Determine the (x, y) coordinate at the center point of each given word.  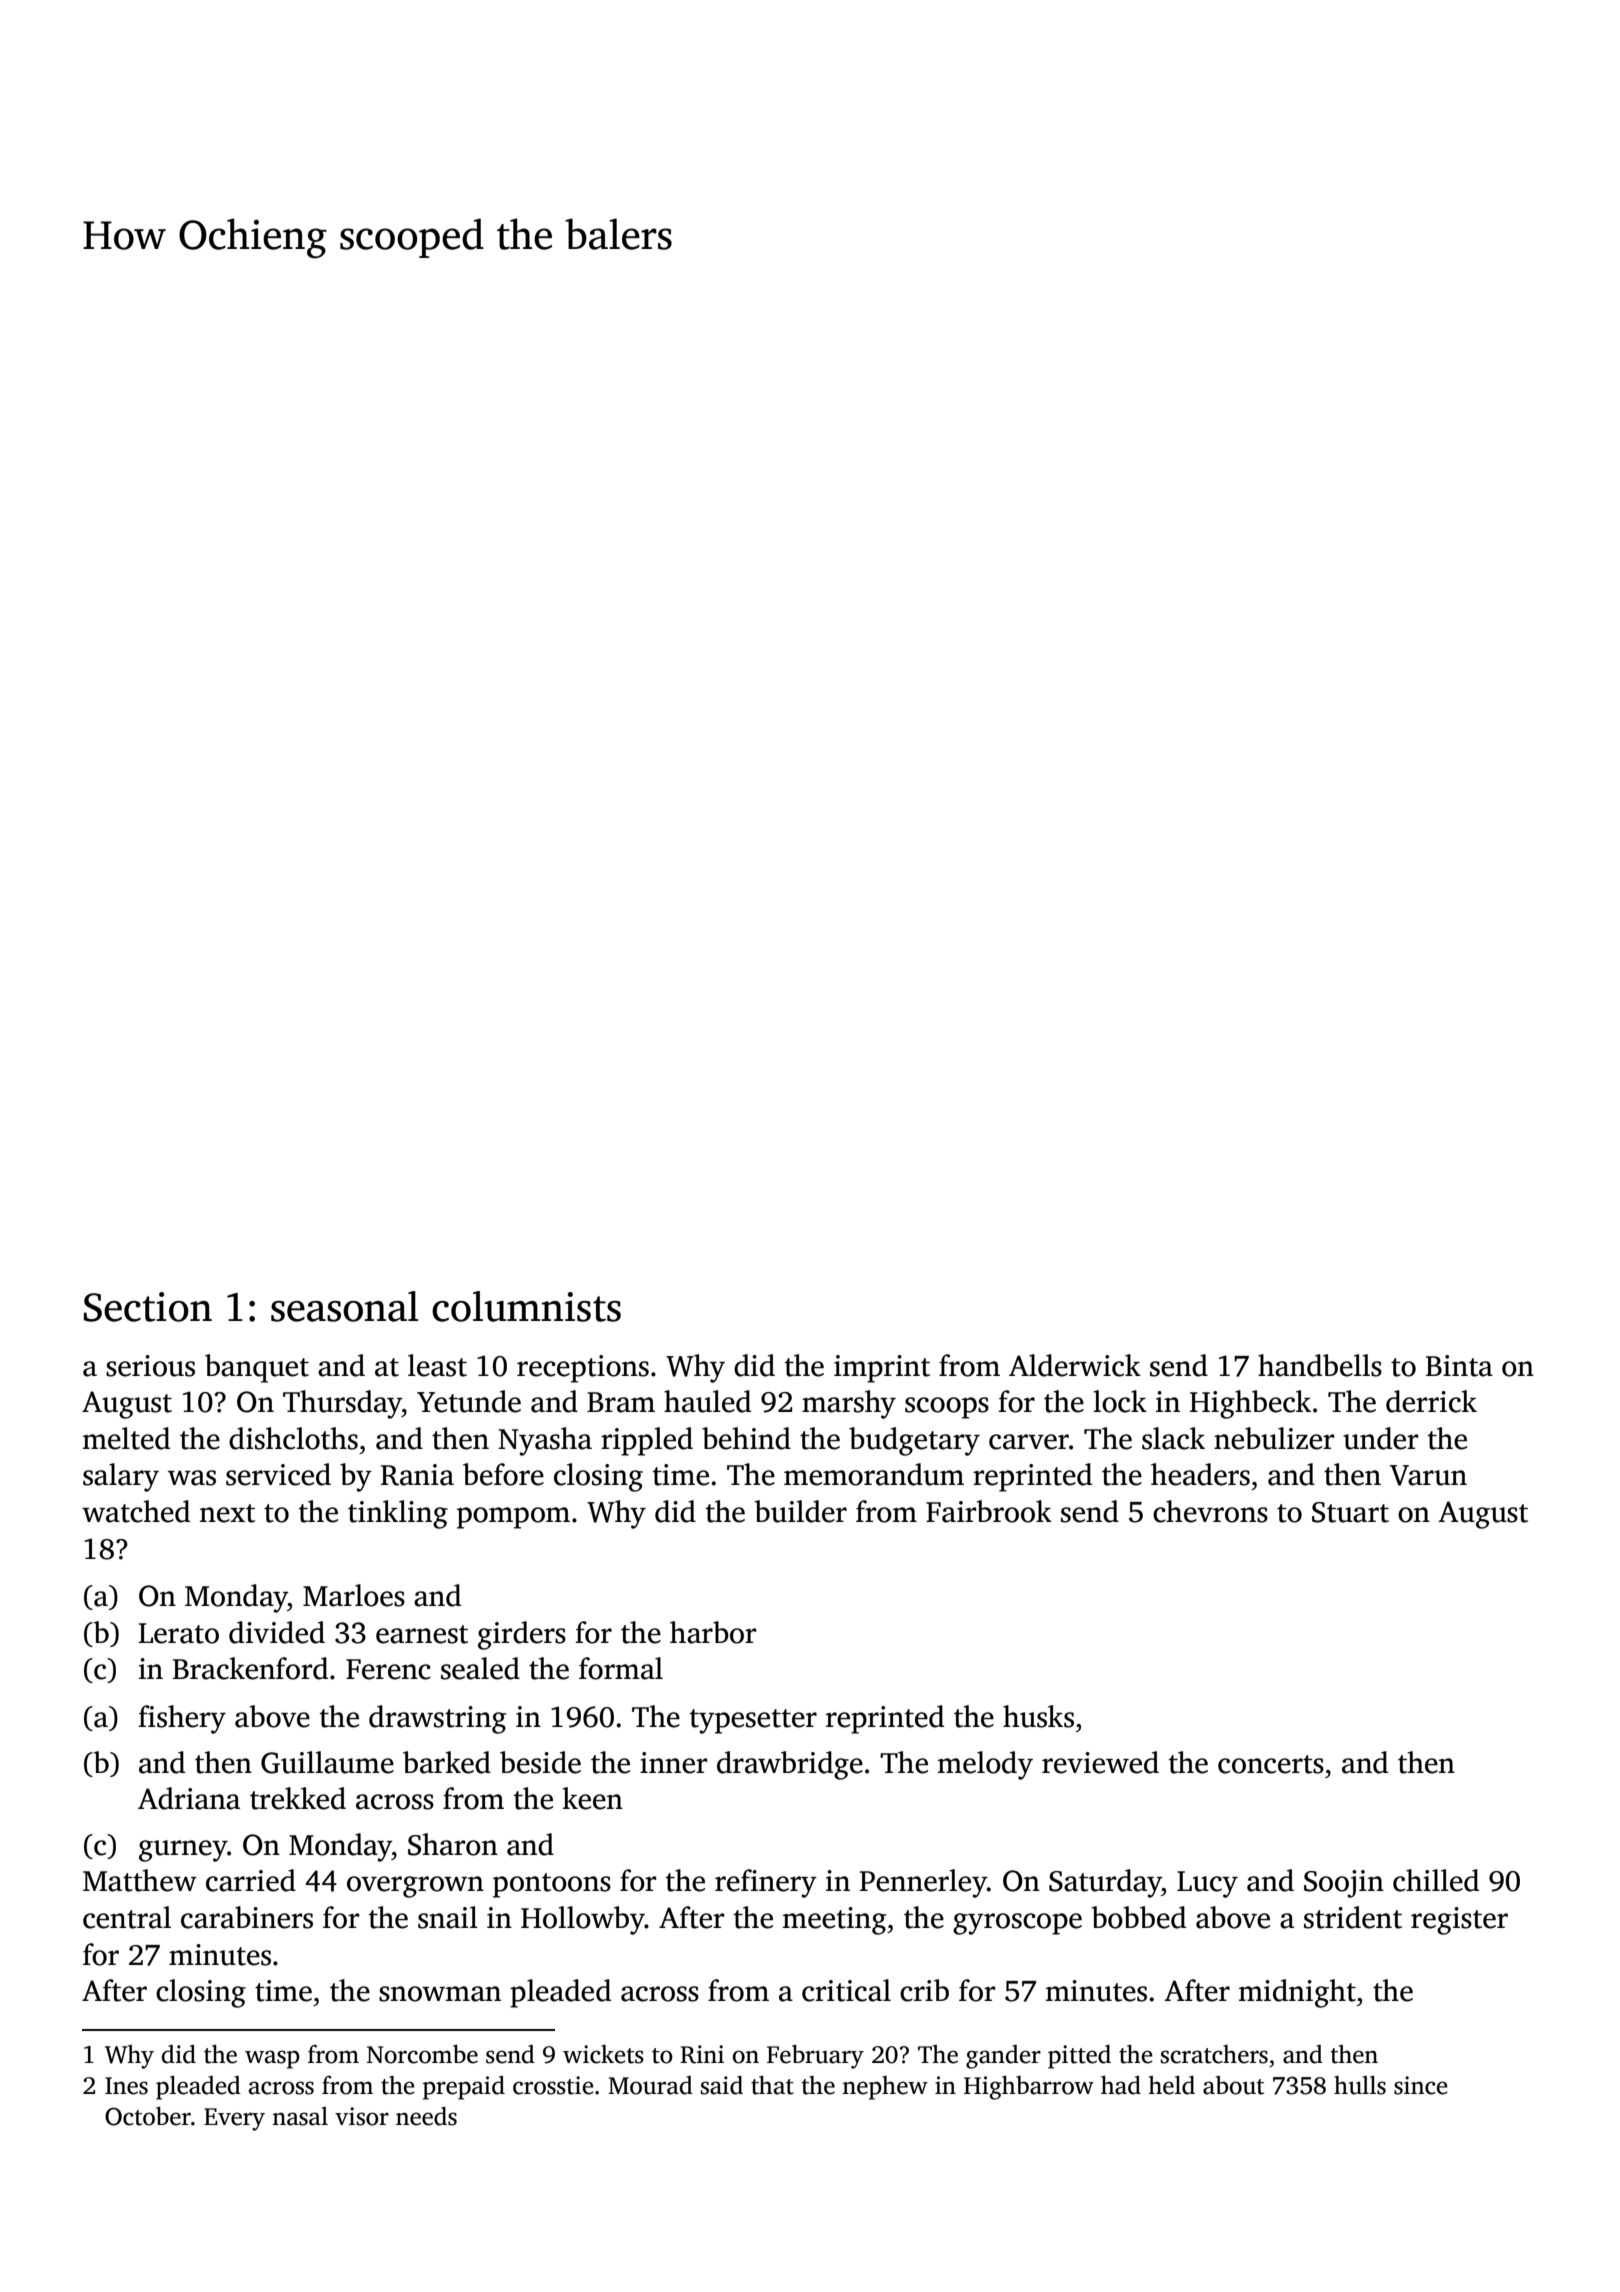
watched (136, 1511)
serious (150, 1366)
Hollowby (583, 1920)
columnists (526, 1306)
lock (1120, 1401)
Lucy (1207, 1884)
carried (251, 1880)
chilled (1436, 1880)
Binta (1459, 1366)
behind (746, 1438)
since (1421, 2085)
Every (234, 2119)
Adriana (189, 1798)
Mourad (650, 2085)
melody (985, 1765)
